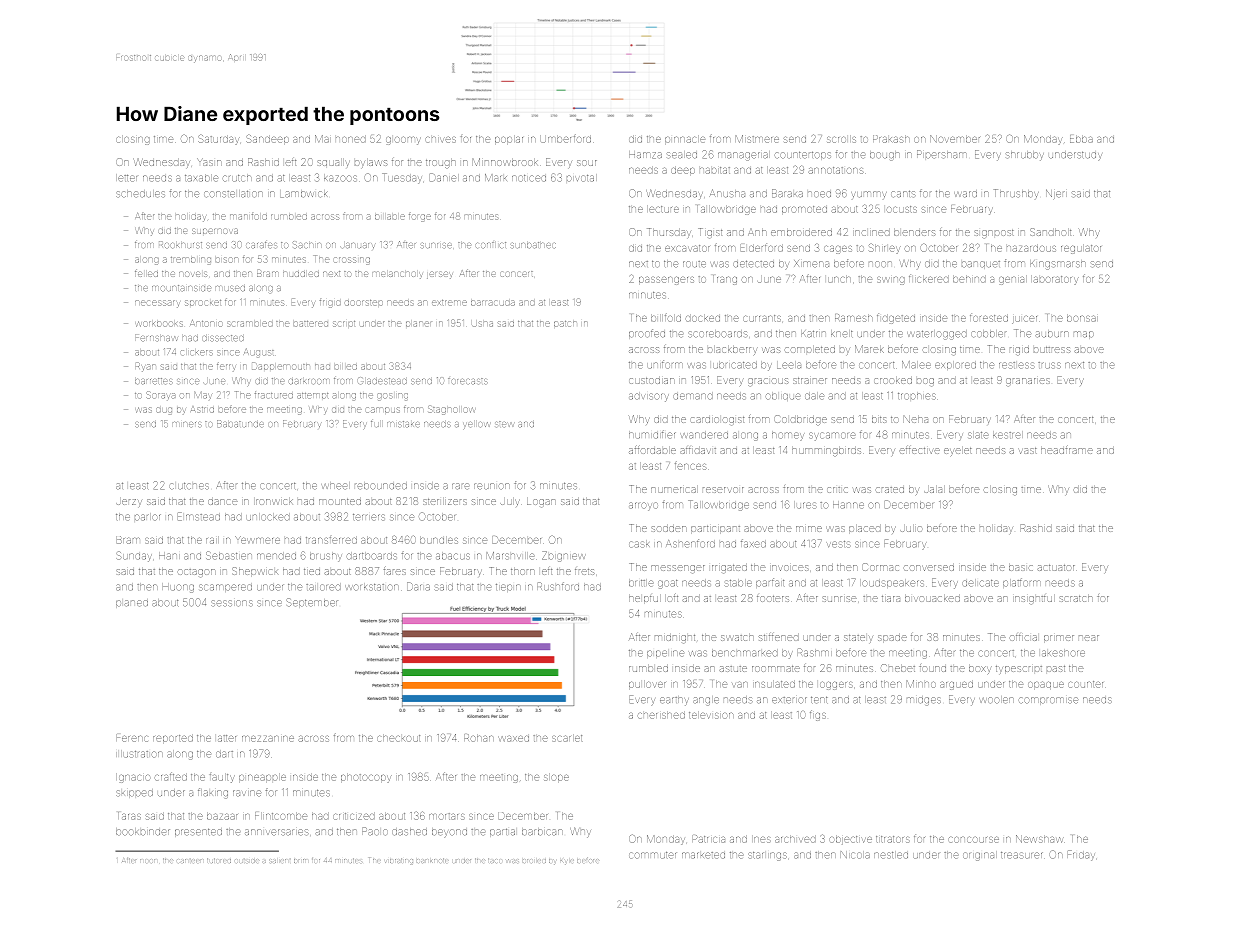 The height and width of the screenshot is (952, 1233). Describe the element at coordinates (505, 162) in the screenshot. I see `Minnowbrook` at that location.
